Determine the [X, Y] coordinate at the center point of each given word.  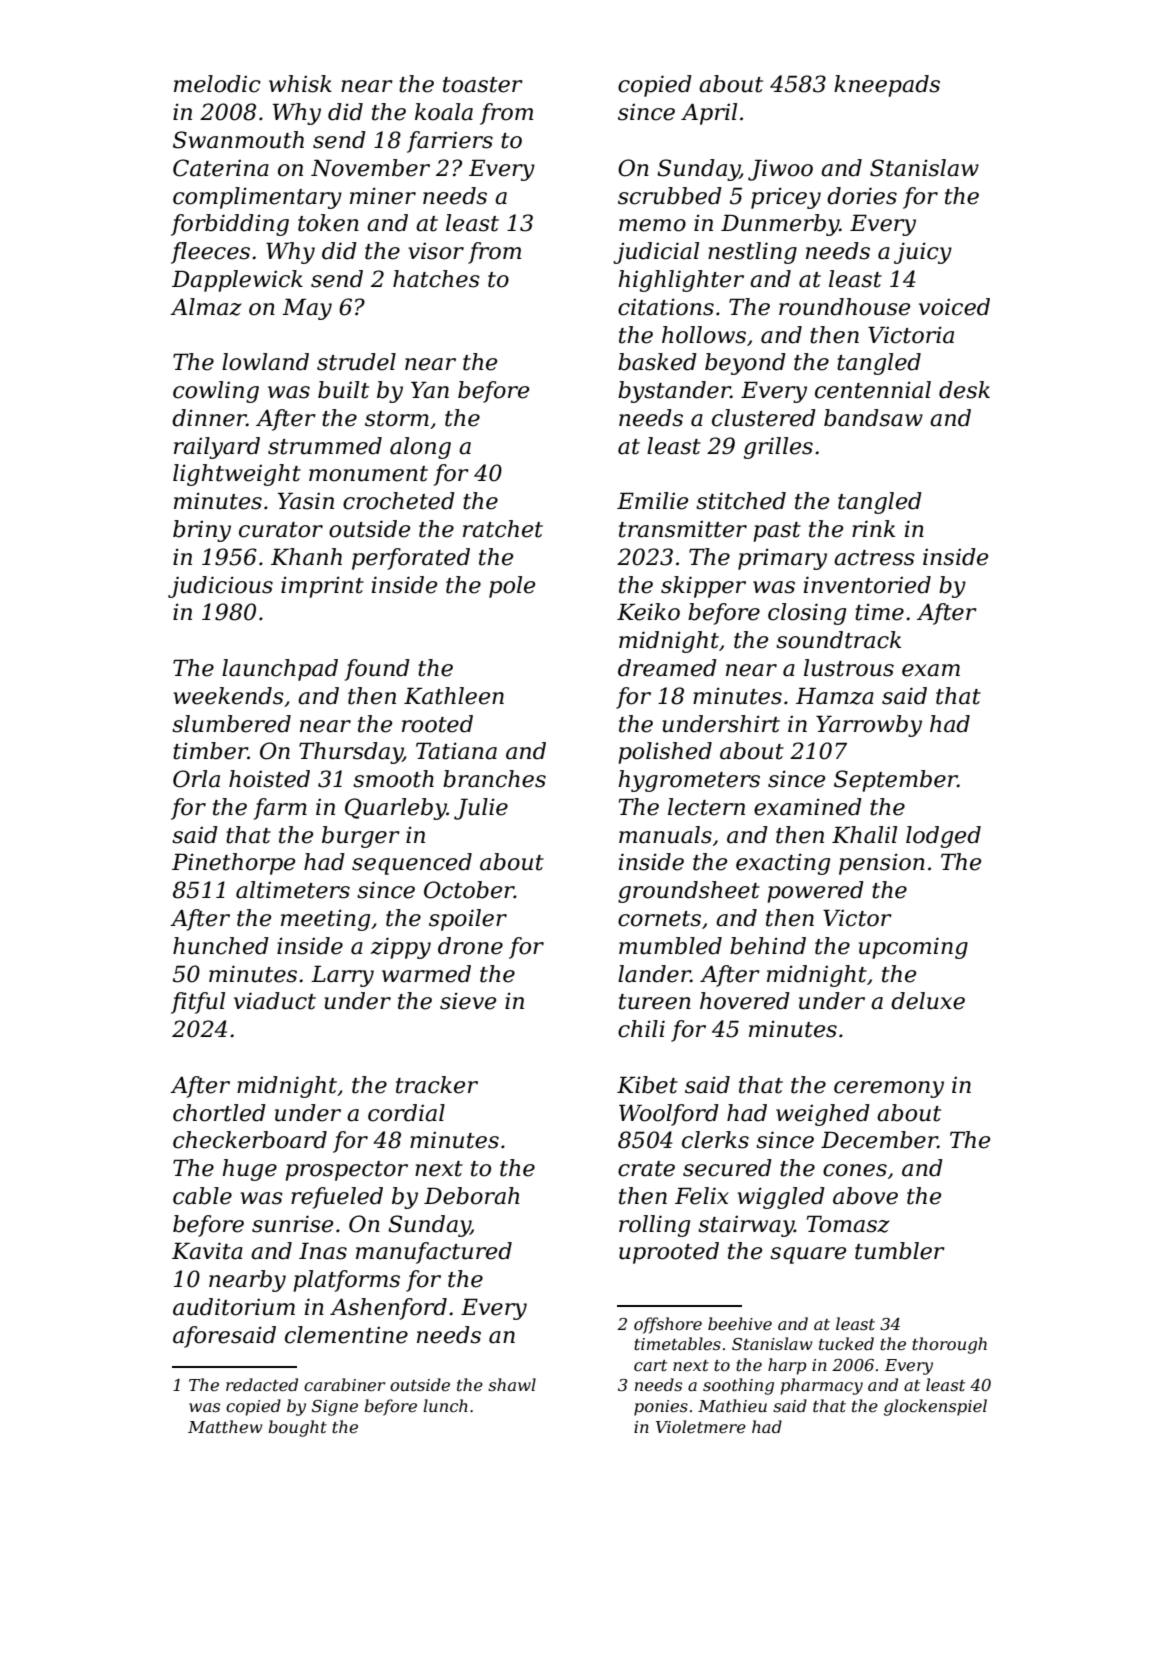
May [307, 309]
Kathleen [454, 696]
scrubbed [670, 196]
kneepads [887, 86]
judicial [656, 253]
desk [964, 390]
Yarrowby [869, 726]
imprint [322, 587]
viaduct [275, 1001]
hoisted [269, 779]
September [896, 781]
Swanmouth [238, 140]
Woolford [669, 1115]
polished [665, 753]
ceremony [889, 1089]
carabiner [344, 1384]
